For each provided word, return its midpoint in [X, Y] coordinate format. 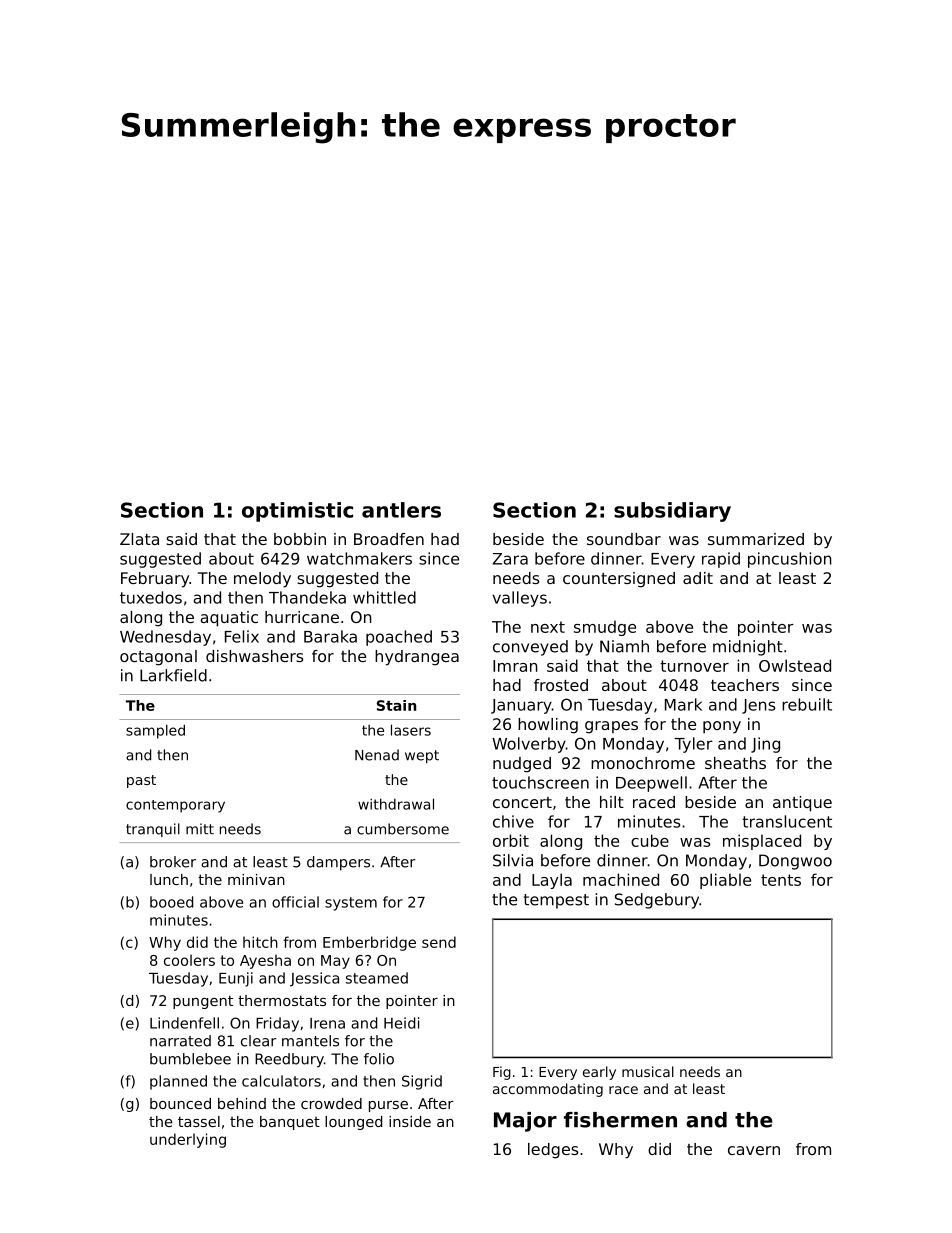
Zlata [139, 539]
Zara [510, 559]
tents [781, 880]
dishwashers [254, 656]
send [439, 942]
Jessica [314, 979]
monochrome [643, 763]
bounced [180, 1103]
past [141, 781]
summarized [756, 539]
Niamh [624, 646]
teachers [745, 685]
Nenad [377, 755]
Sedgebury [657, 901]
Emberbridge [369, 943]
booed [171, 902]
